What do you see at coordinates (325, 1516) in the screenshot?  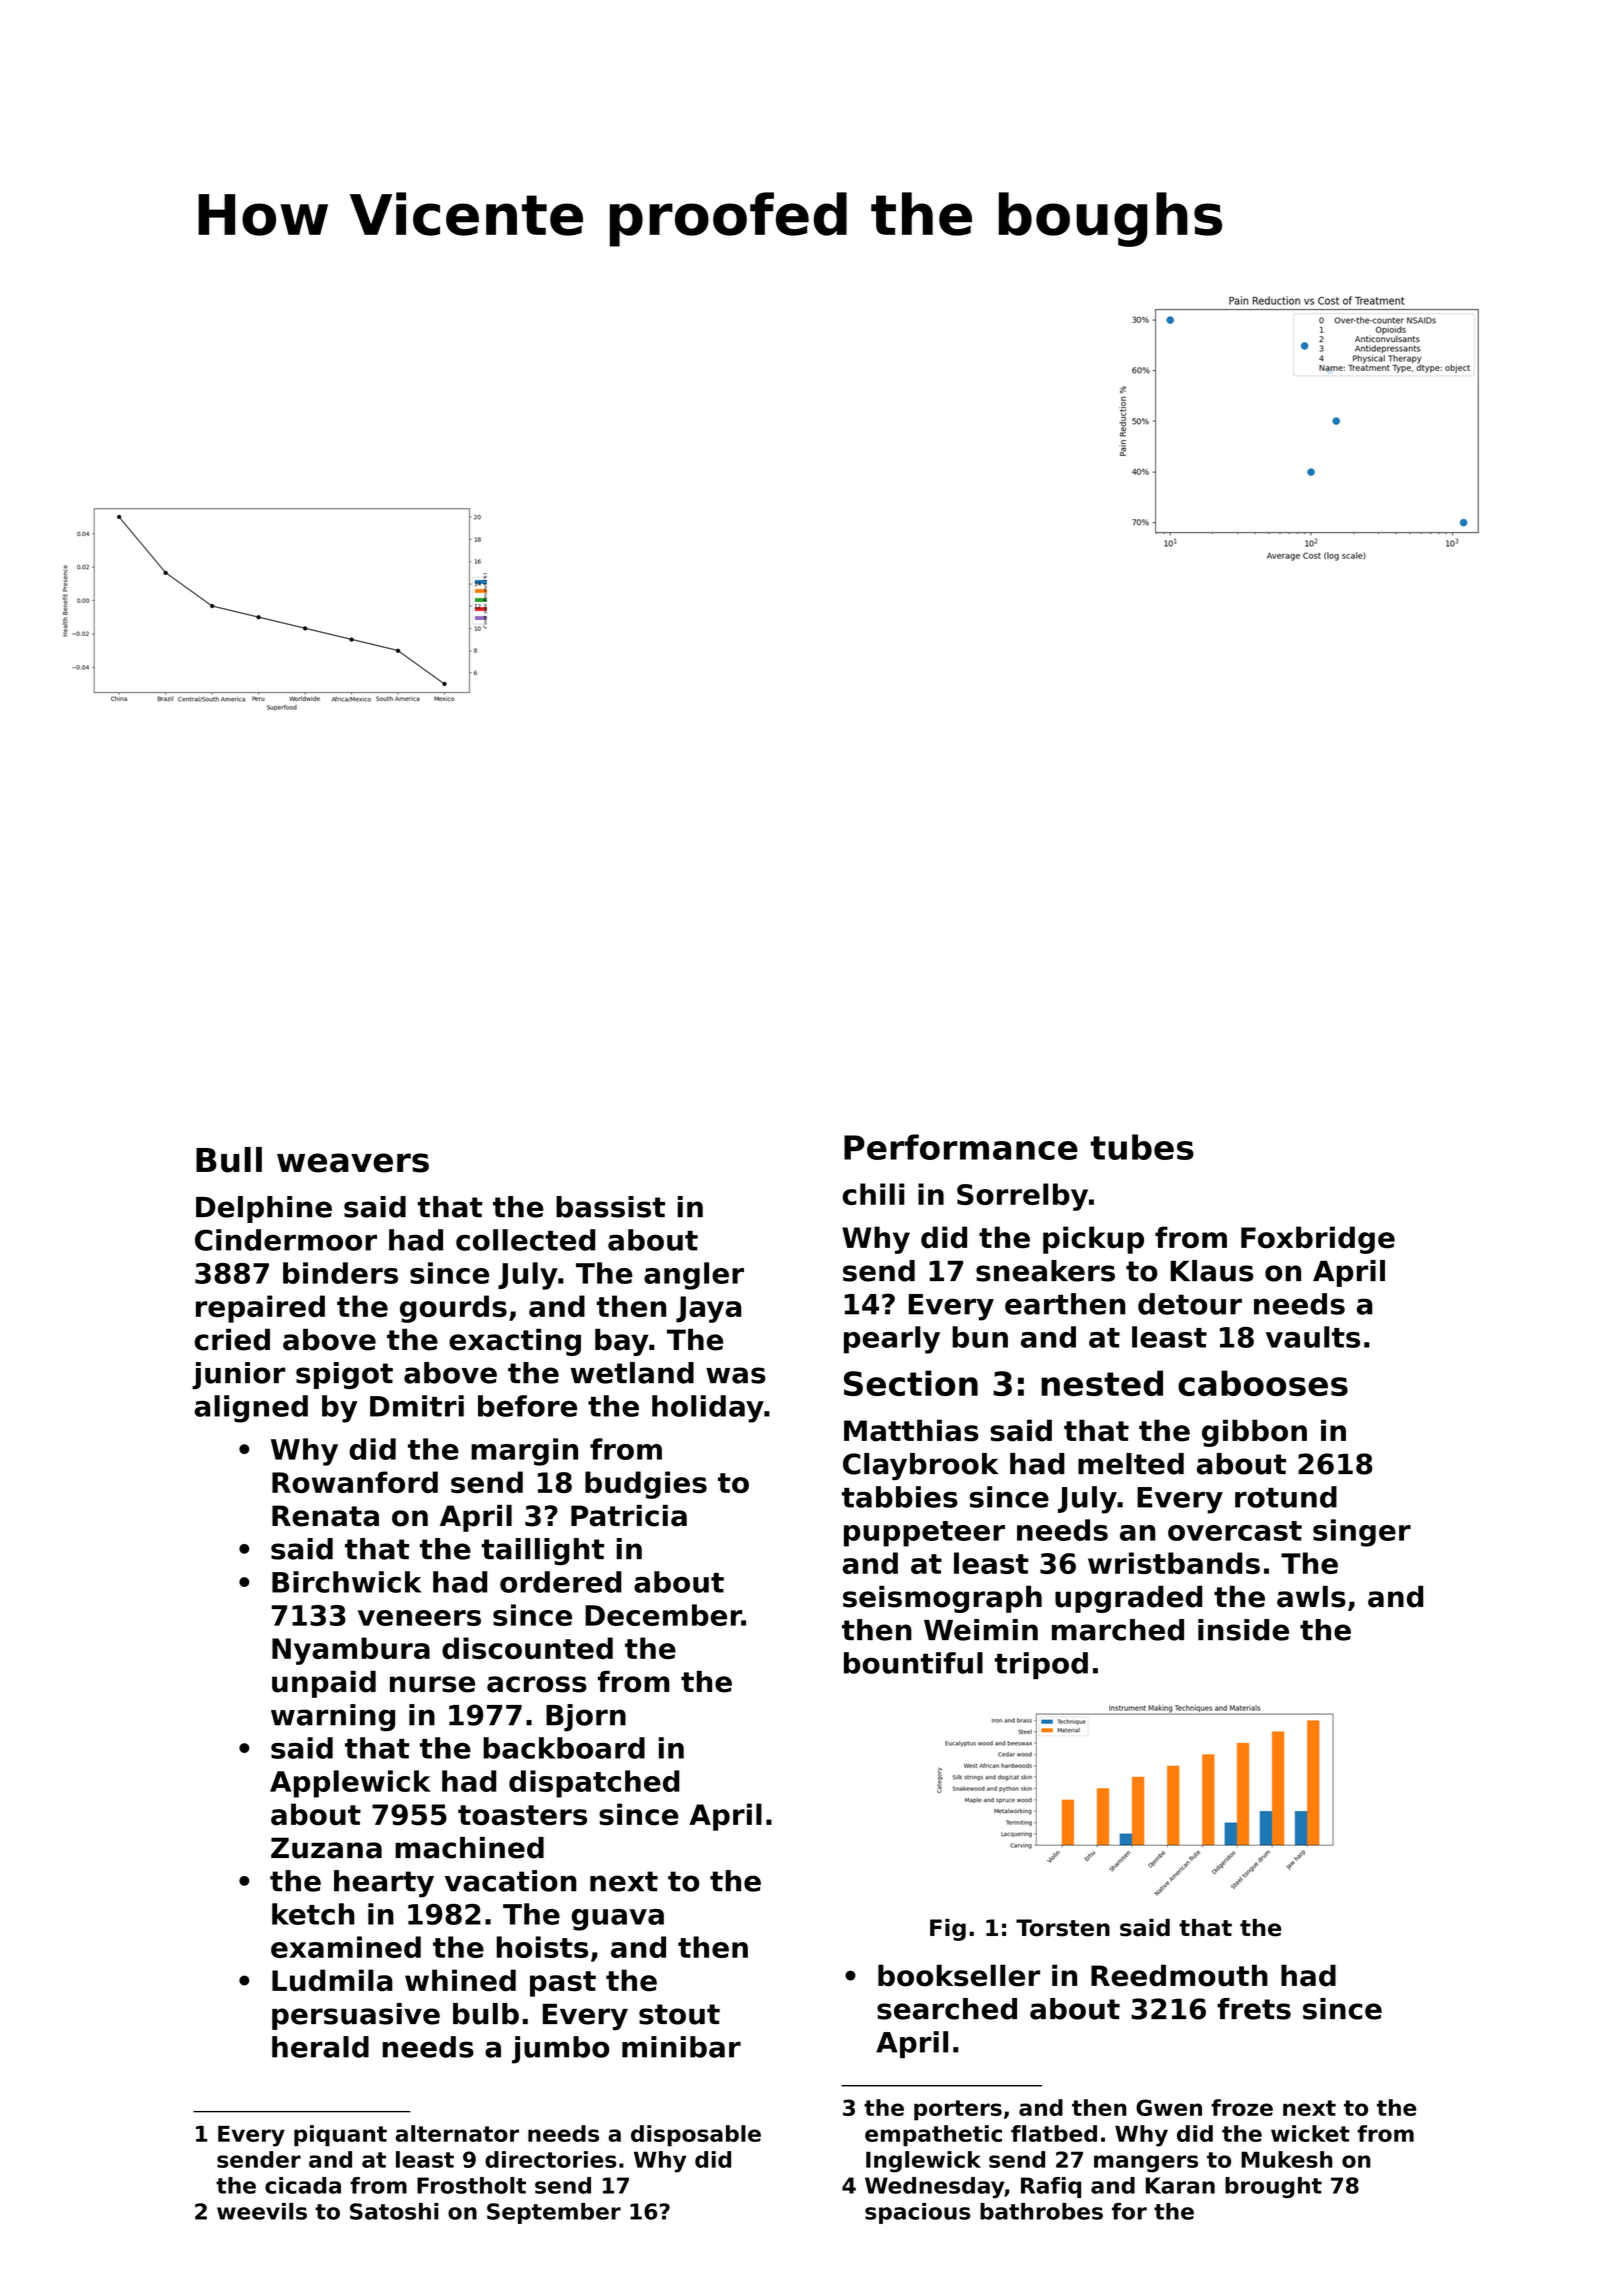 I see `Renata` at bounding box center [325, 1516].
